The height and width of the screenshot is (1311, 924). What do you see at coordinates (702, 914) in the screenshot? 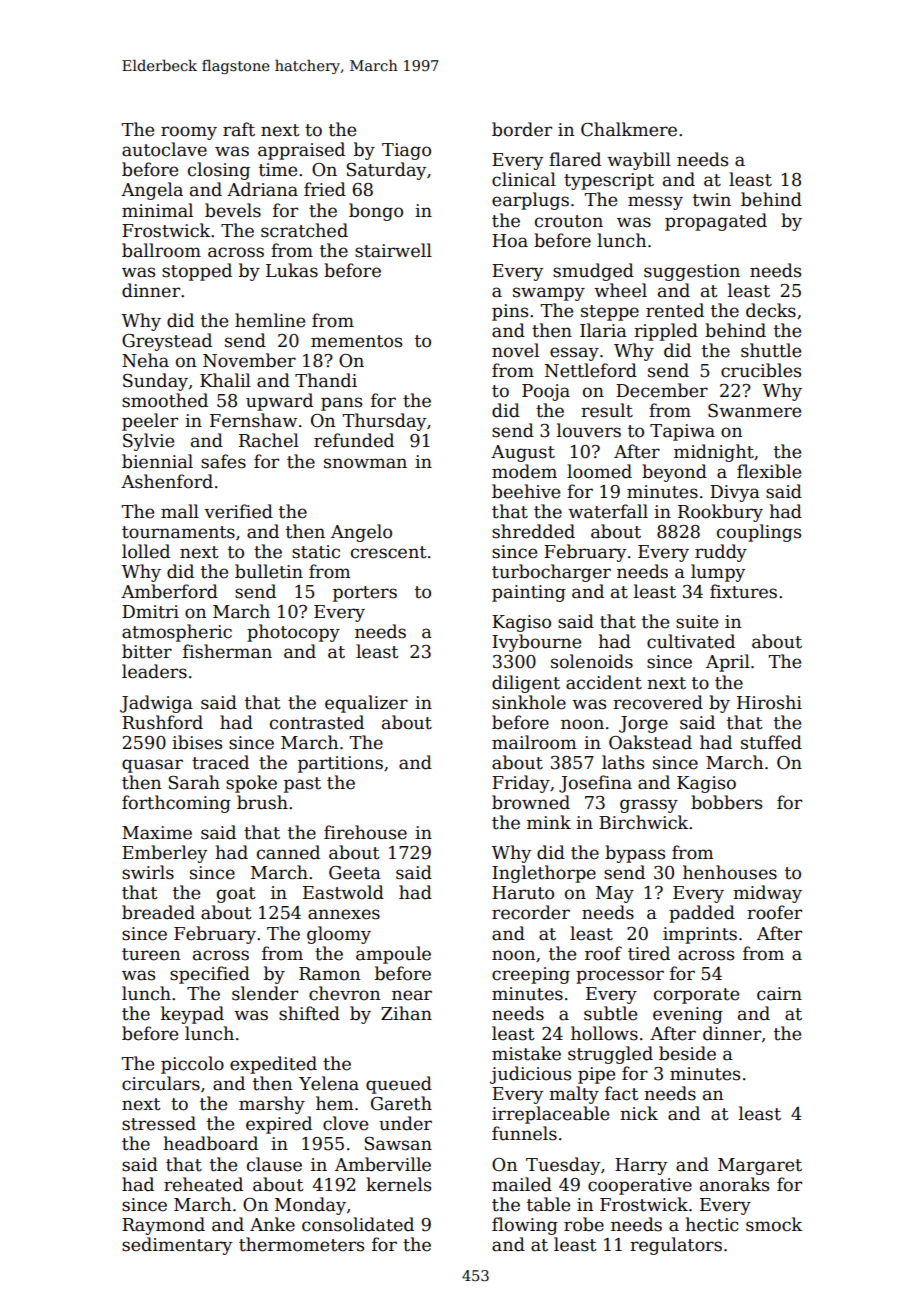
I see `padded` at bounding box center [702, 914].
